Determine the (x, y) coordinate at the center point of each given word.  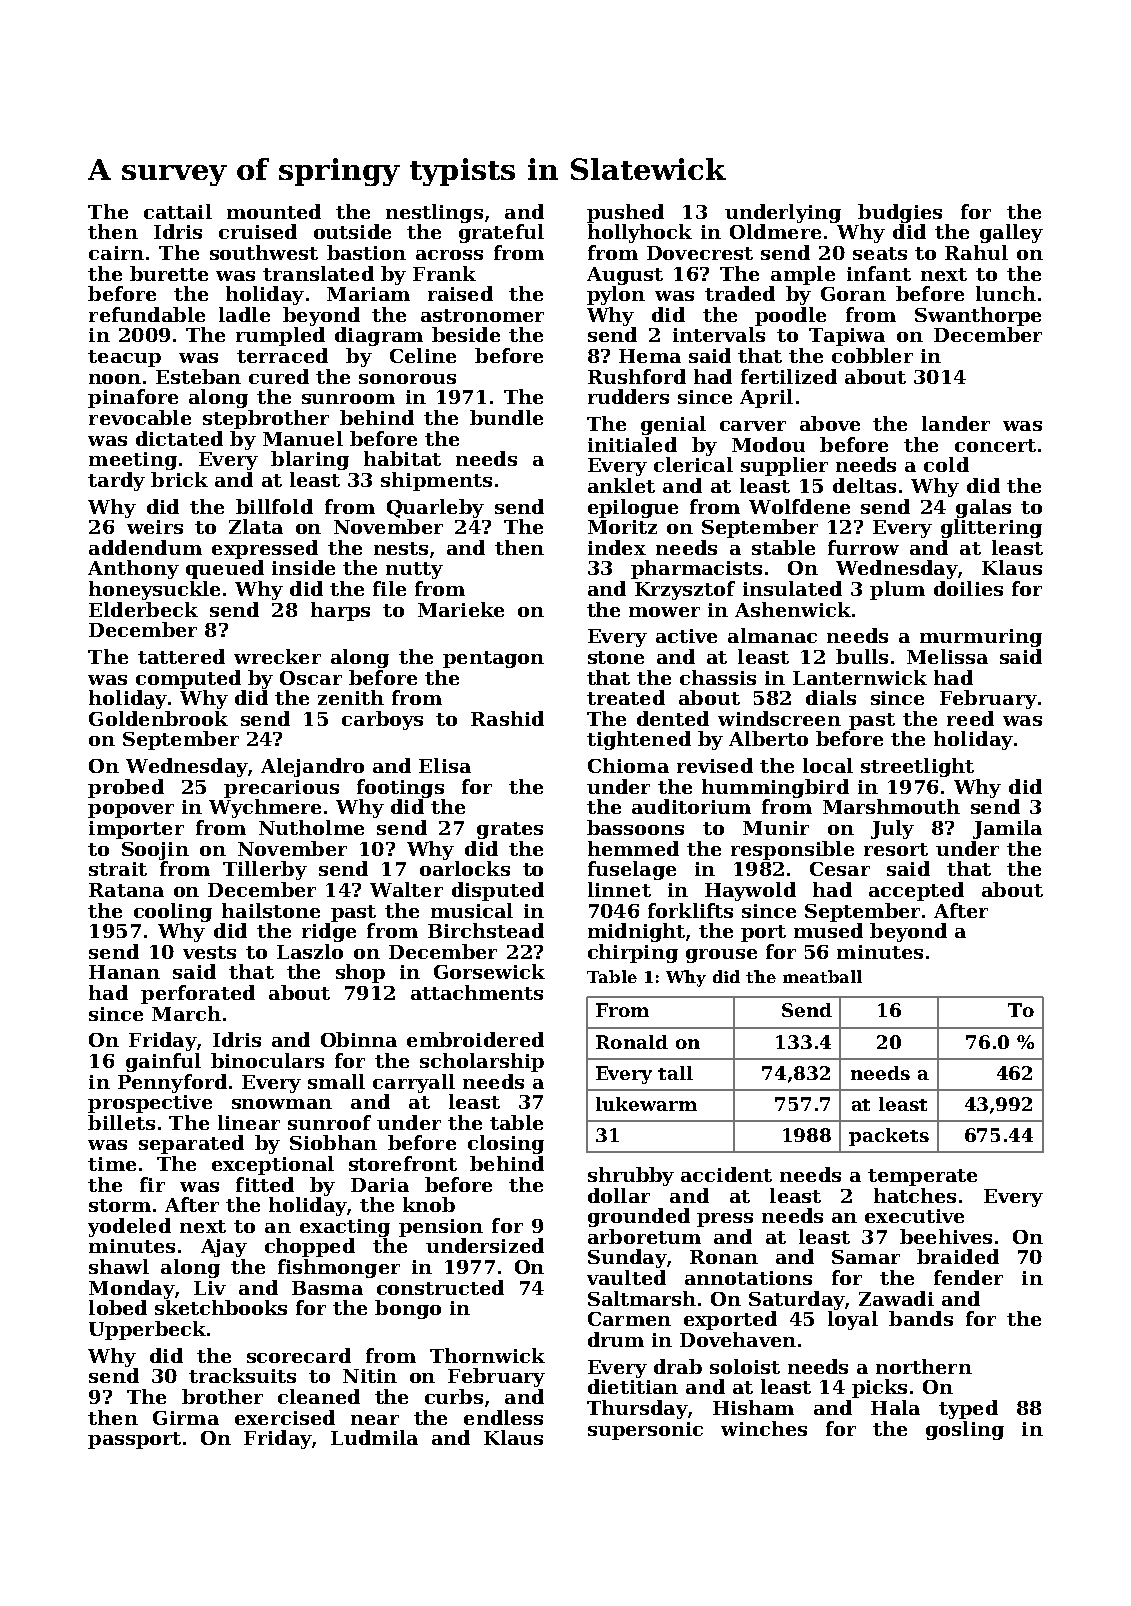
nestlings (434, 213)
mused (828, 930)
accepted (916, 891)
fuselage (632, 870)
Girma (186, 1418)
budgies (900, 213)
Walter (406, 889)
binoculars (267, 1060)
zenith (351, 697)
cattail (178, 211)
